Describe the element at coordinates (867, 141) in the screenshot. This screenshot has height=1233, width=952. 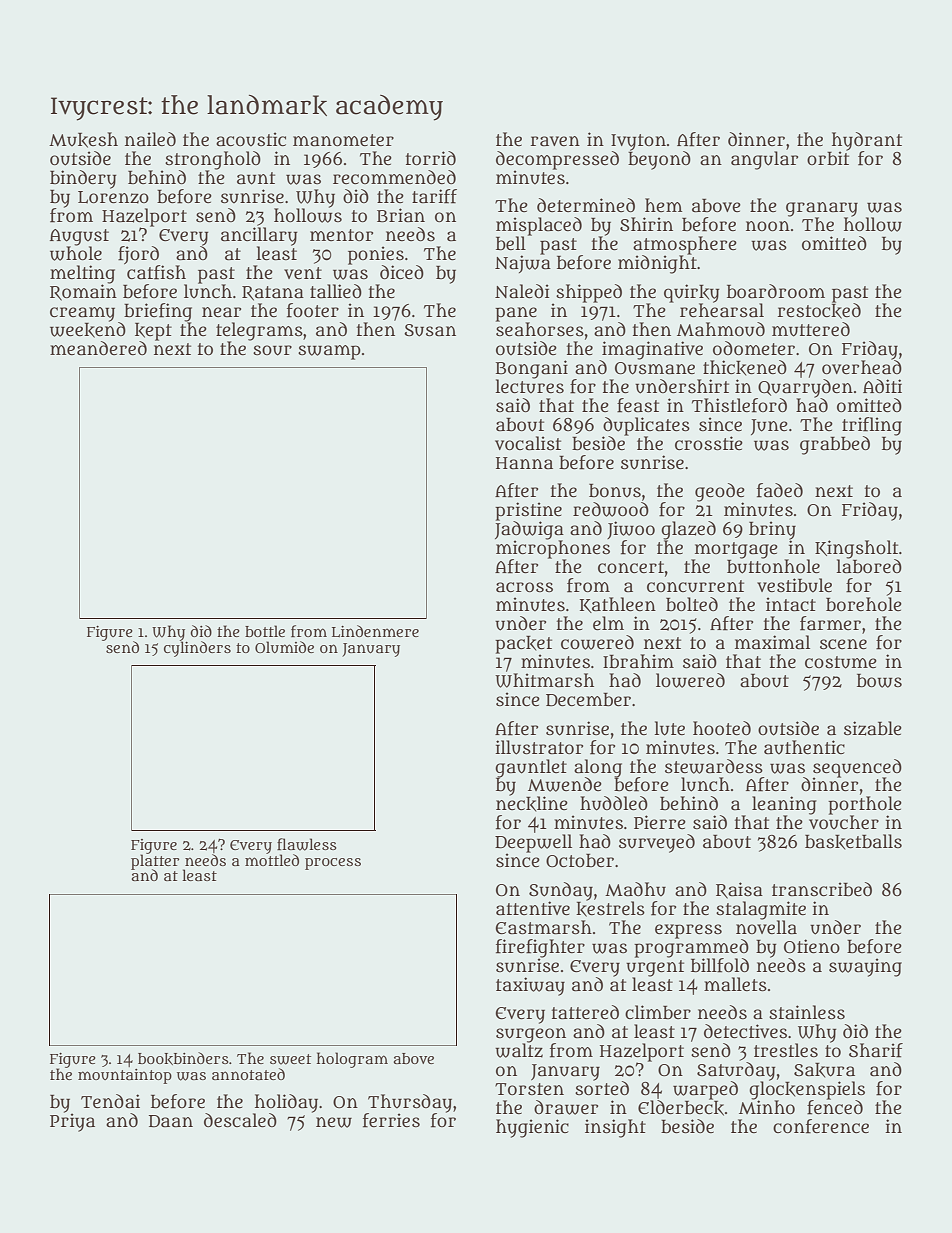
I see `hydrant` at that location.
